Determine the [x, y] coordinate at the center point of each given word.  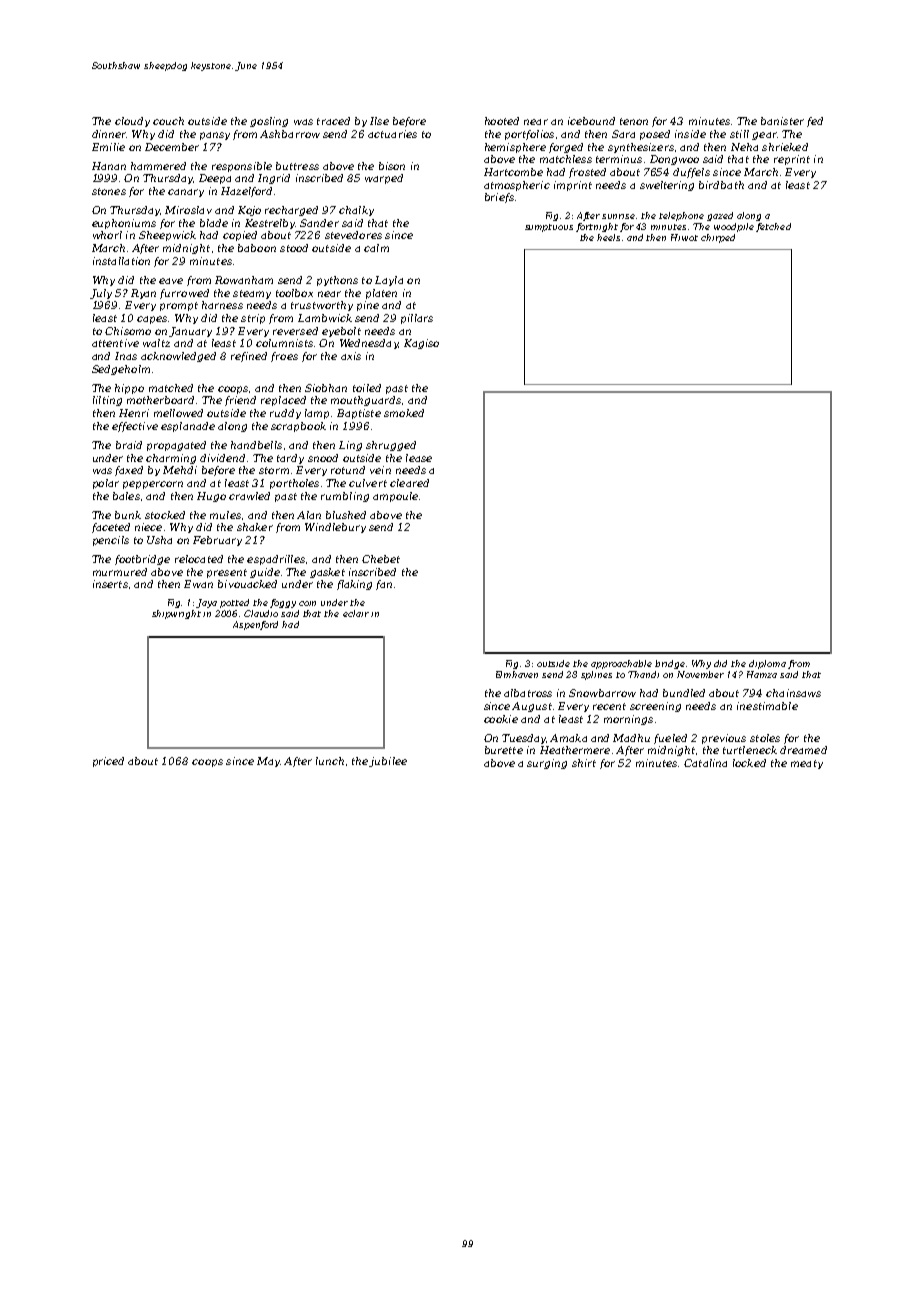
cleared [409, 483]
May [268, 762]
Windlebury [335, 528]
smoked [404, 413]
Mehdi [180, 470]
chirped [718, 238]
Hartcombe [513, 172]
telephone [681, 216]
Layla [389, 281]
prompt [179, 306]
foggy [283, 603]
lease [419, 458]
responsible [242, 167]
